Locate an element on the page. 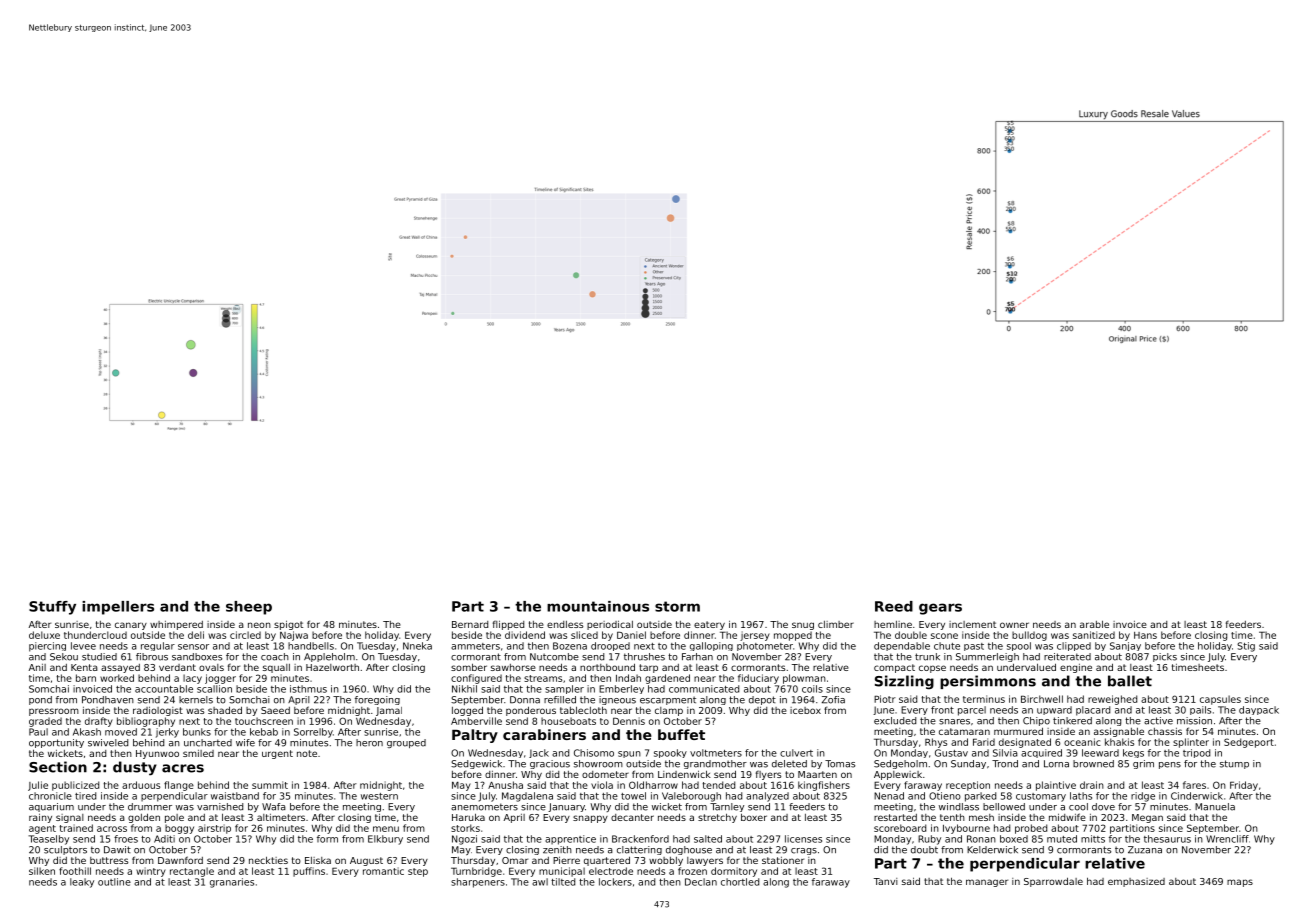  storm is located at coordinates (677, 606).
